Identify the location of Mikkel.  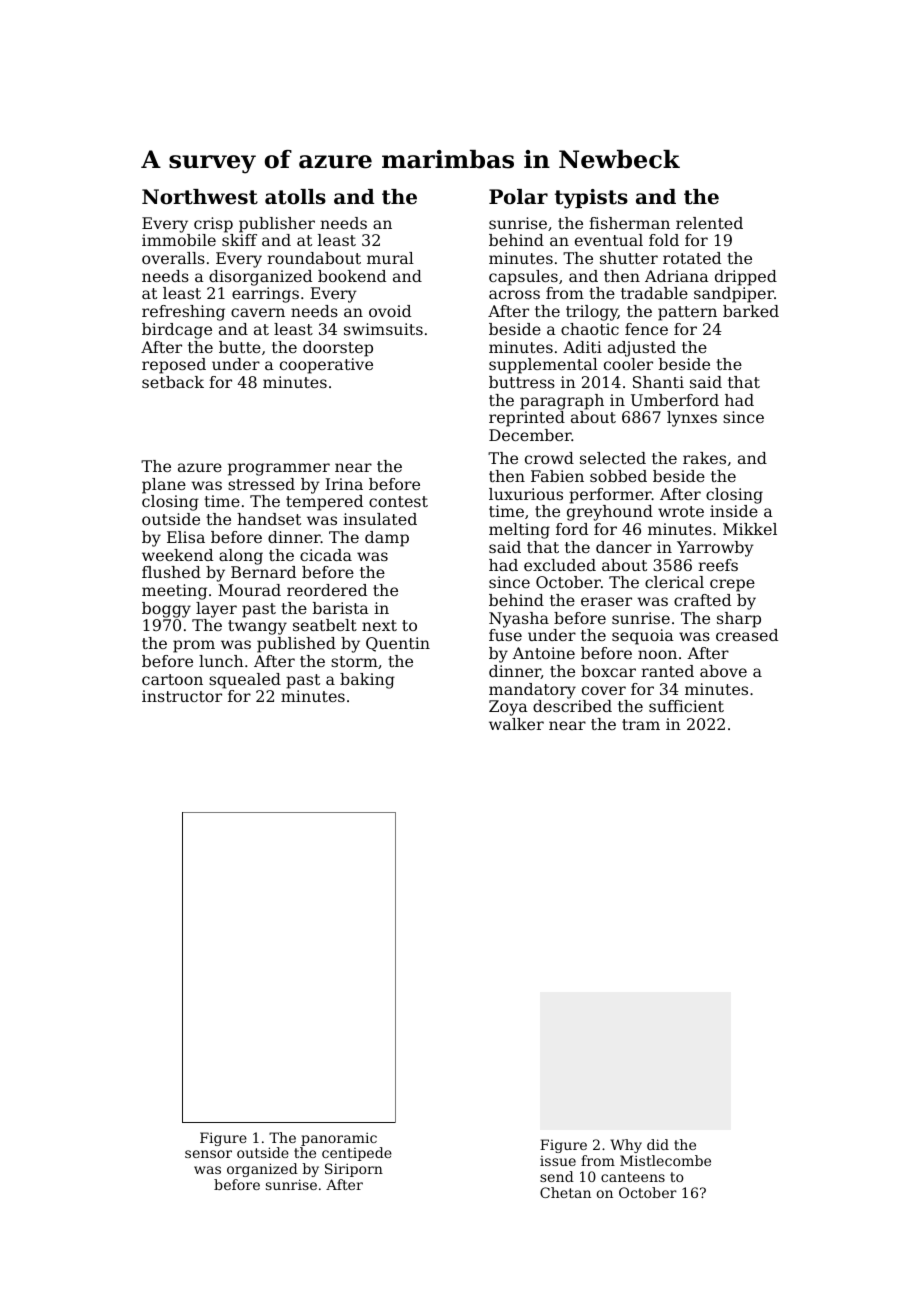
(750, 529).
